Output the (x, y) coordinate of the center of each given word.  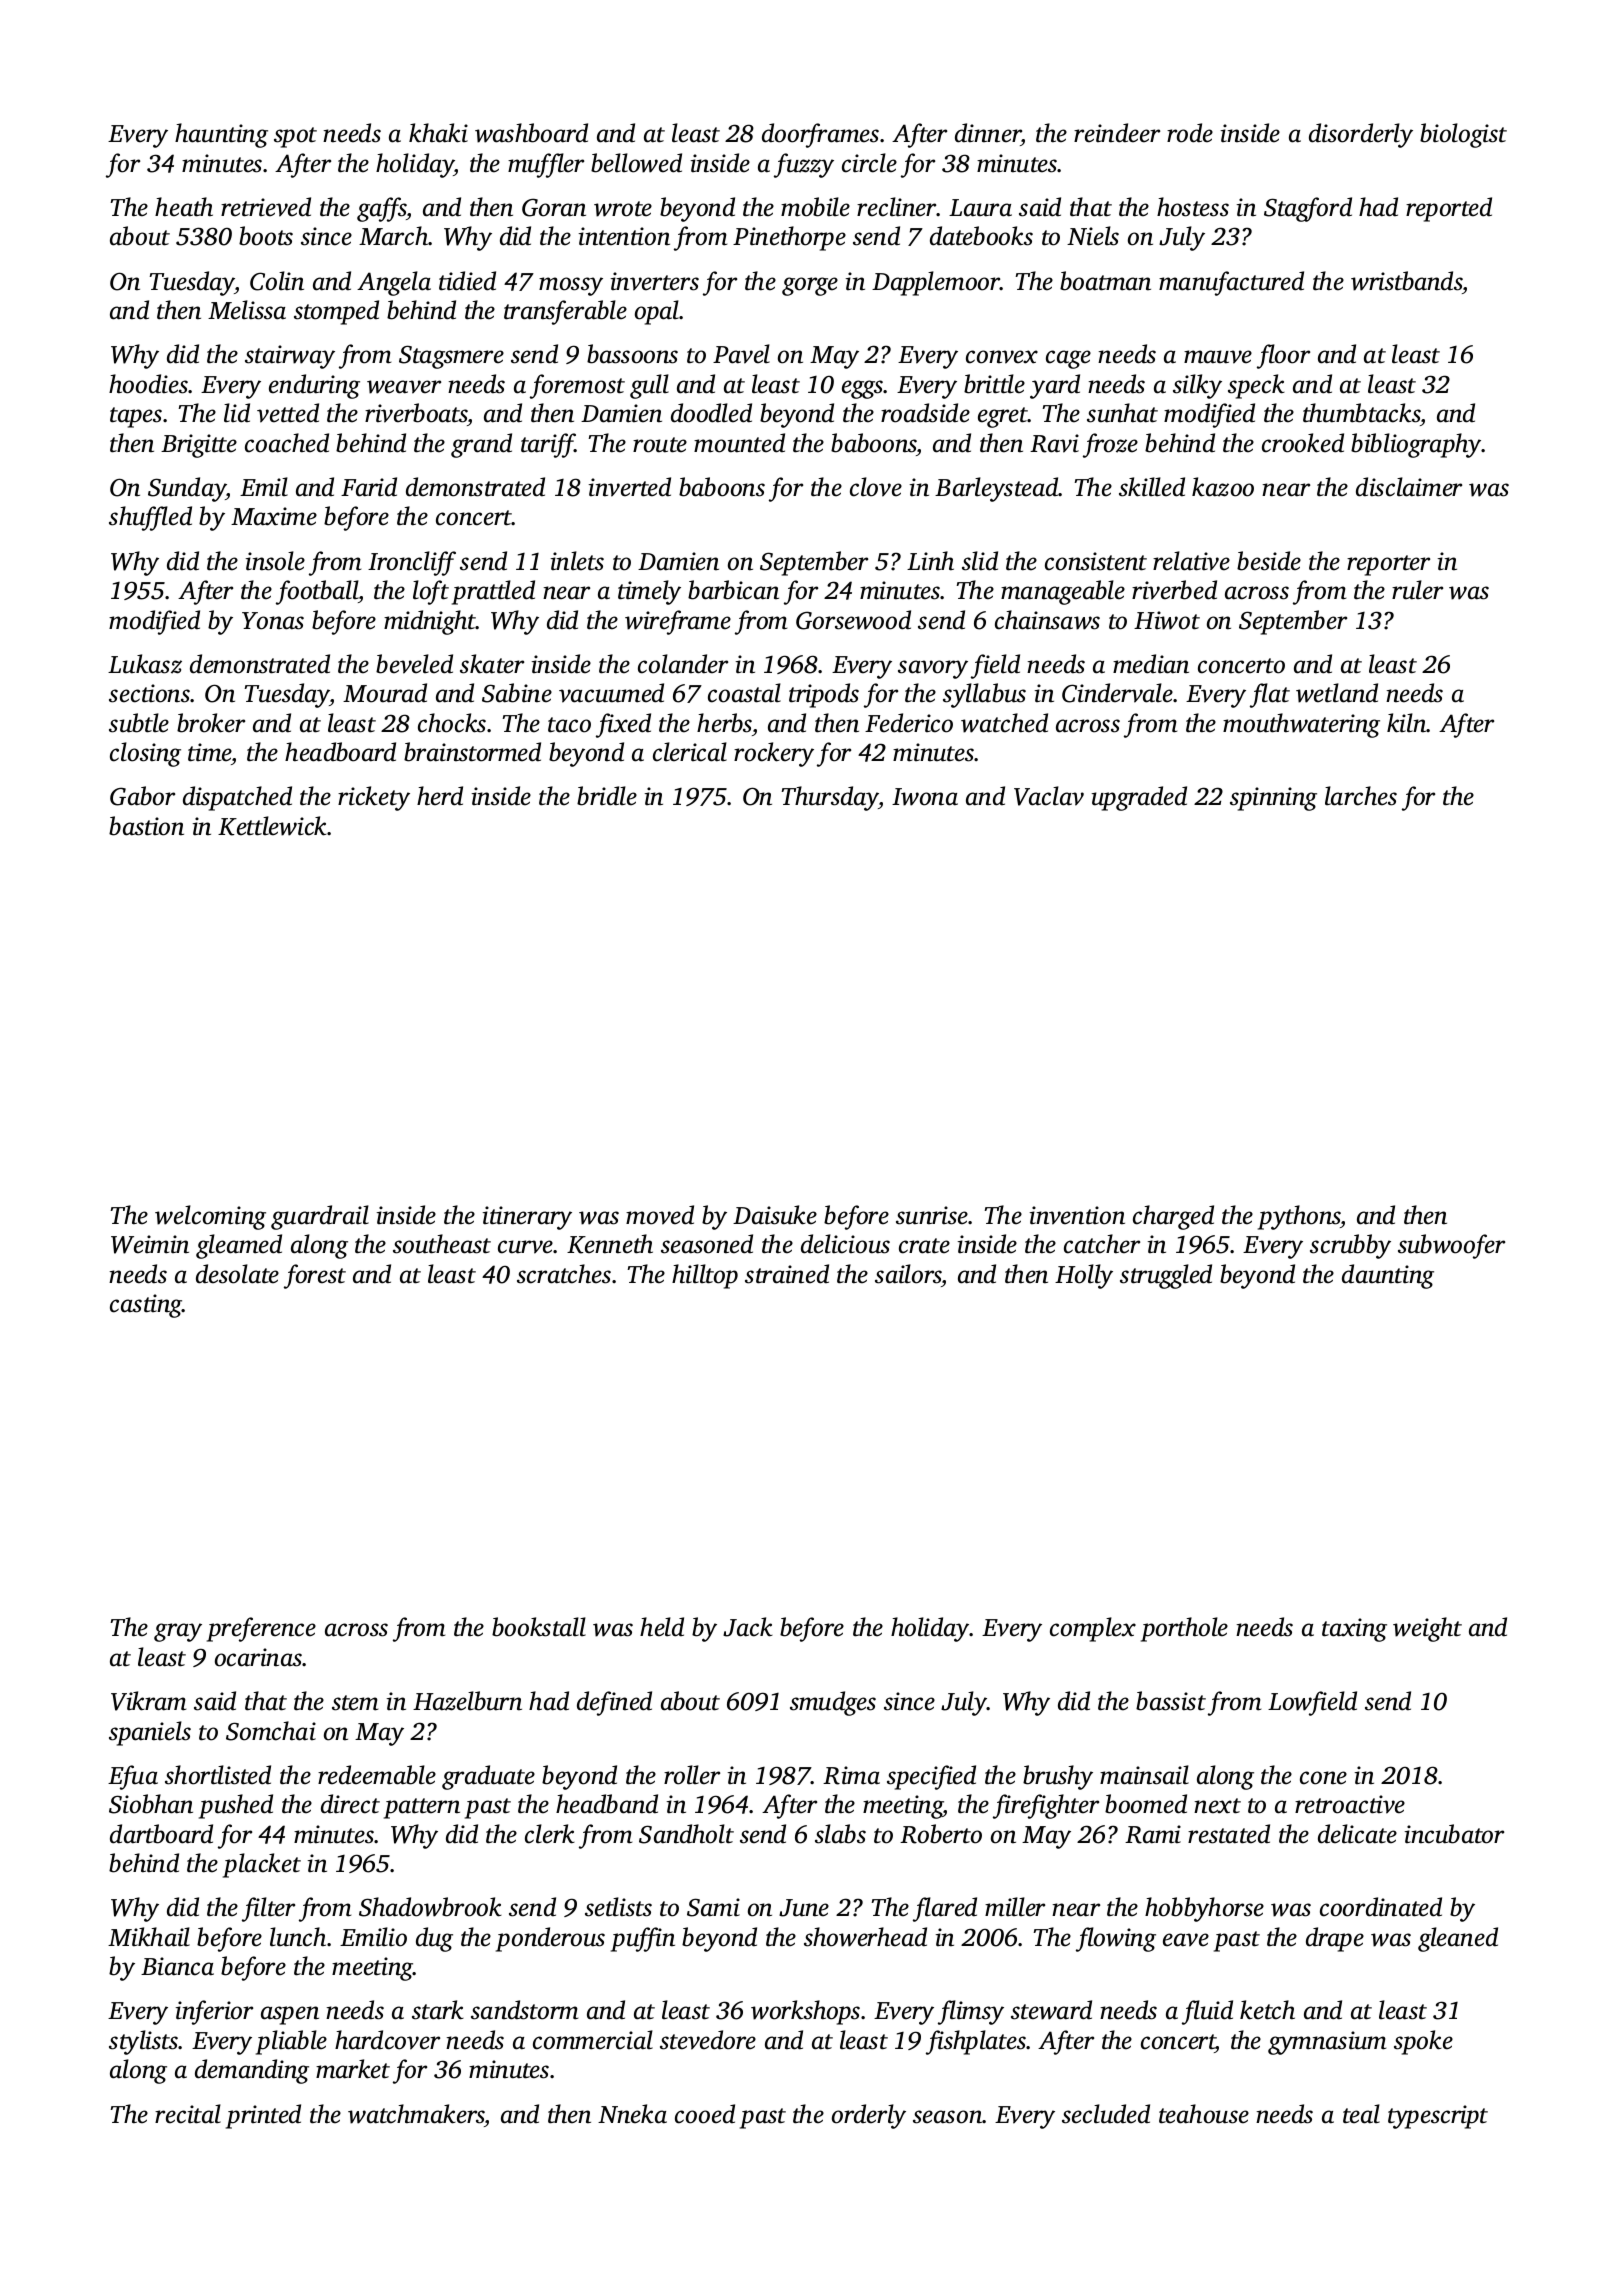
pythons (1299, 1217)
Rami (1153, 1834)
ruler (1417, 590)
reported (1449, 209)
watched (1004, 723)
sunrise (932, 1215)
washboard (531, 133)
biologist (1463, 135)
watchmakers (416, 2114)
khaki (438, 133)
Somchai (271, 1731)
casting (146, 1306)
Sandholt (686, 1834)
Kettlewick (273, 826)
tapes (136, 417)
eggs (863, 389)
